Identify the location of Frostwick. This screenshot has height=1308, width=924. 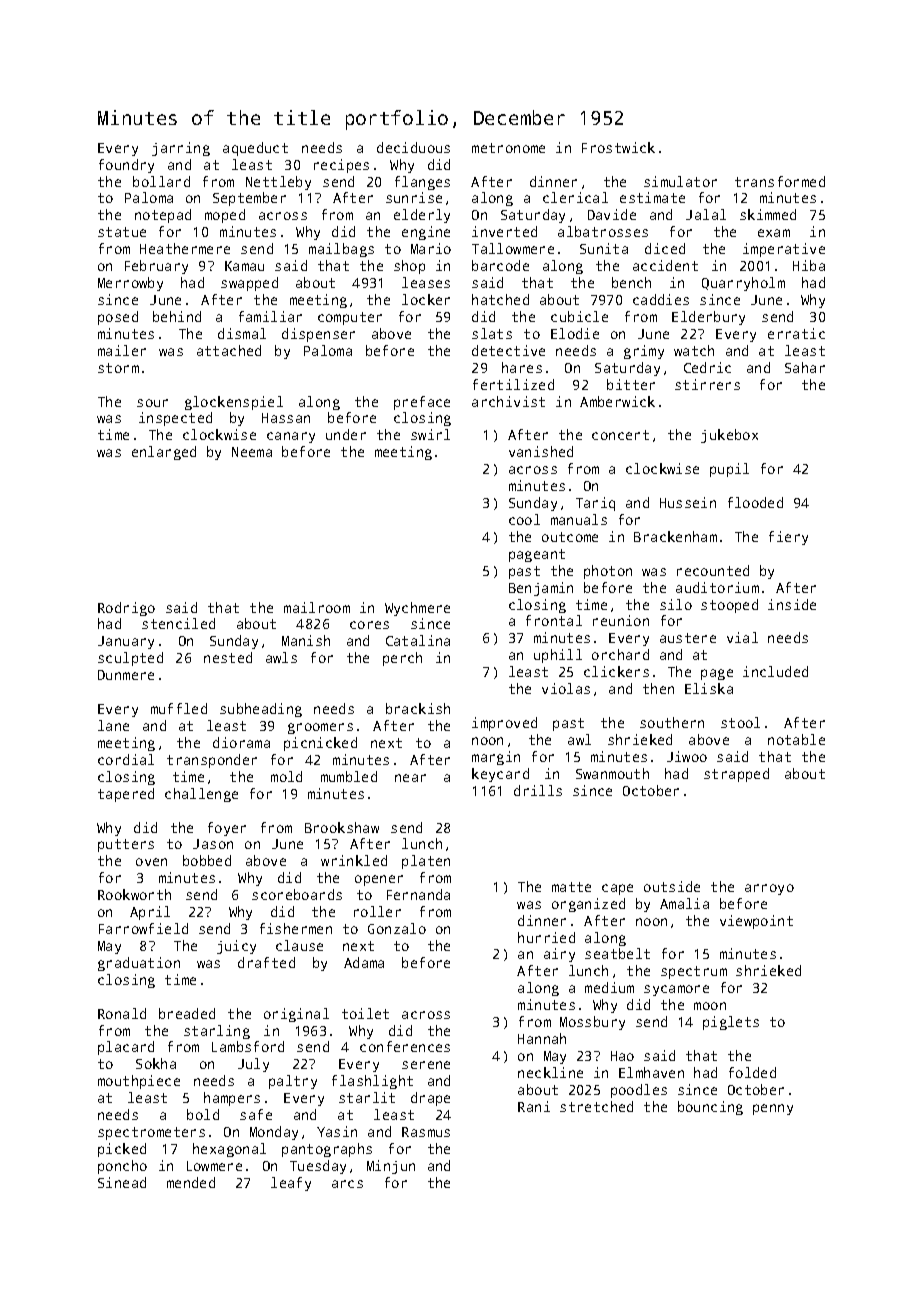
(618, 147).
